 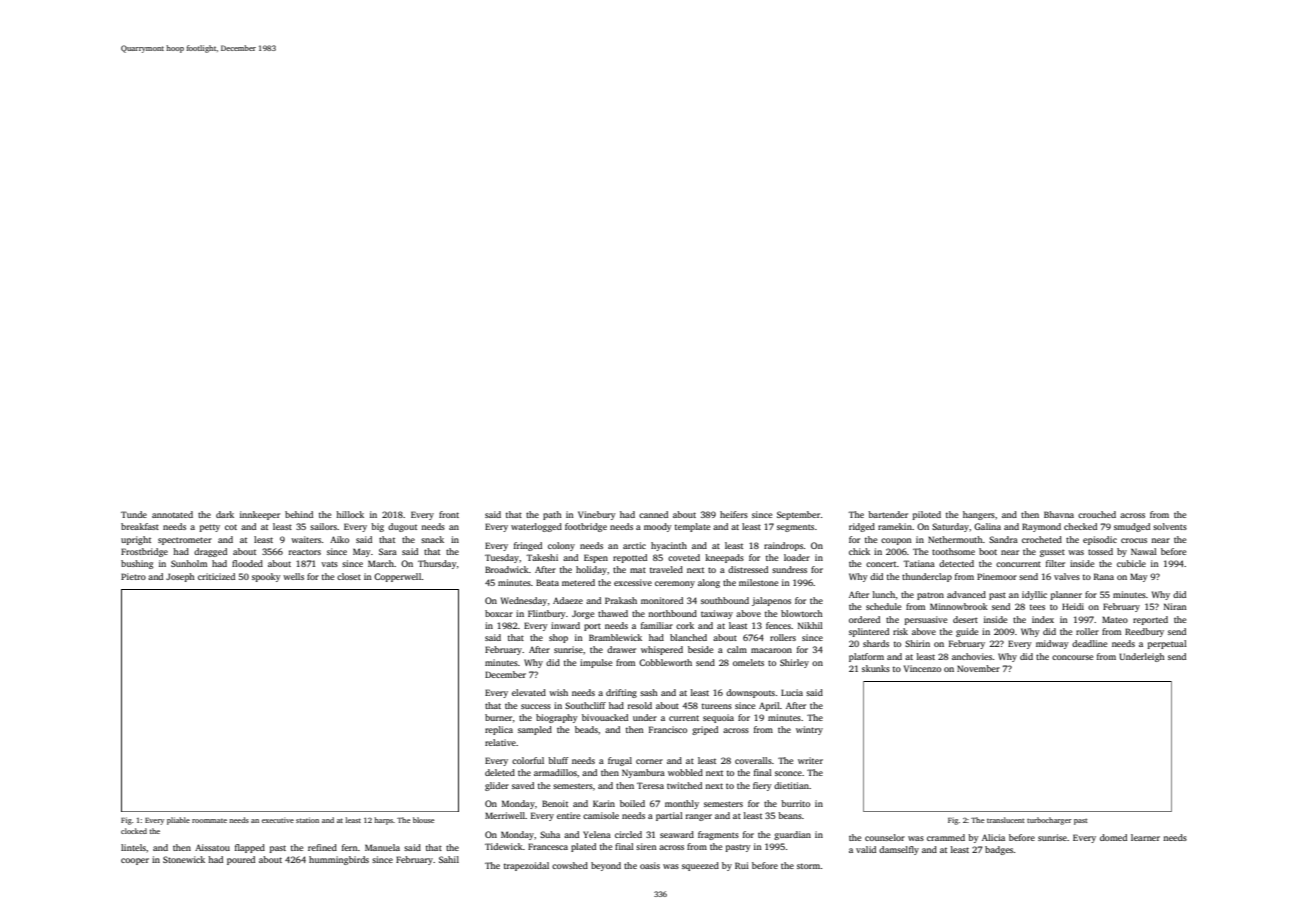 What do you see at coordinates (646, 846) in the screenshot?
I see `siren` at bounding box center [646, 846].
